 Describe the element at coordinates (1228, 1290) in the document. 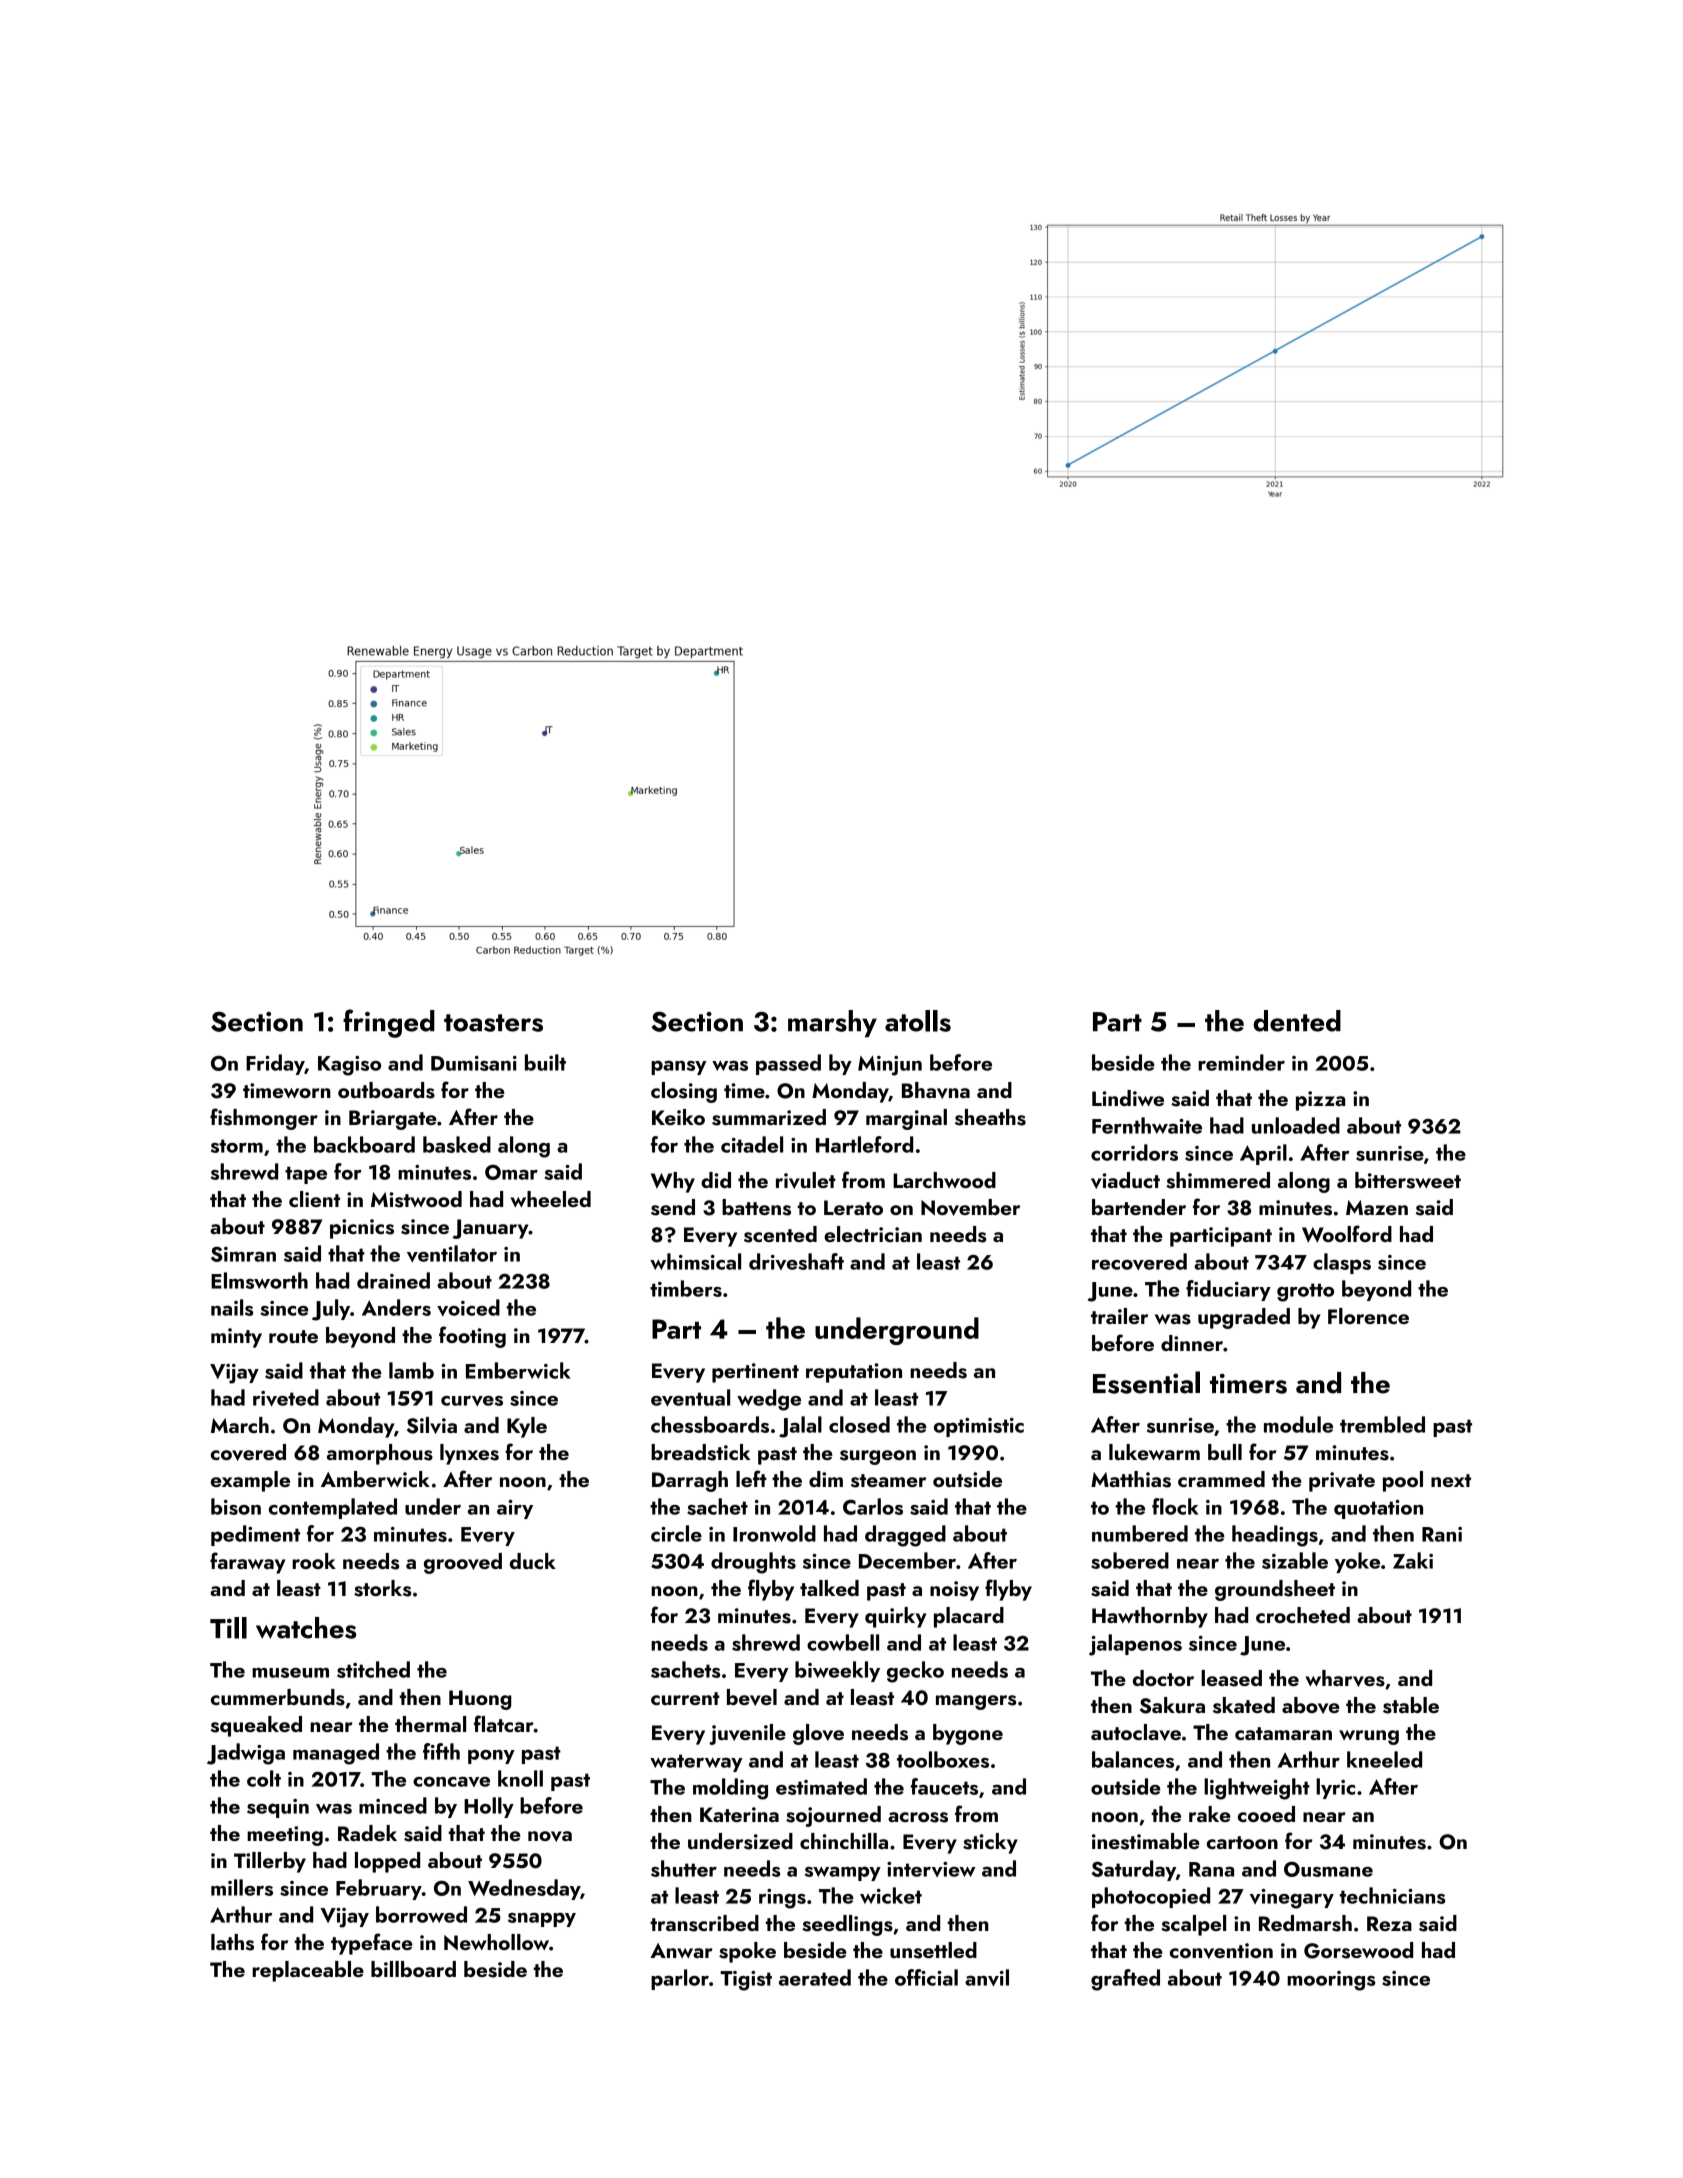

I see `fiduciary` at that location.
